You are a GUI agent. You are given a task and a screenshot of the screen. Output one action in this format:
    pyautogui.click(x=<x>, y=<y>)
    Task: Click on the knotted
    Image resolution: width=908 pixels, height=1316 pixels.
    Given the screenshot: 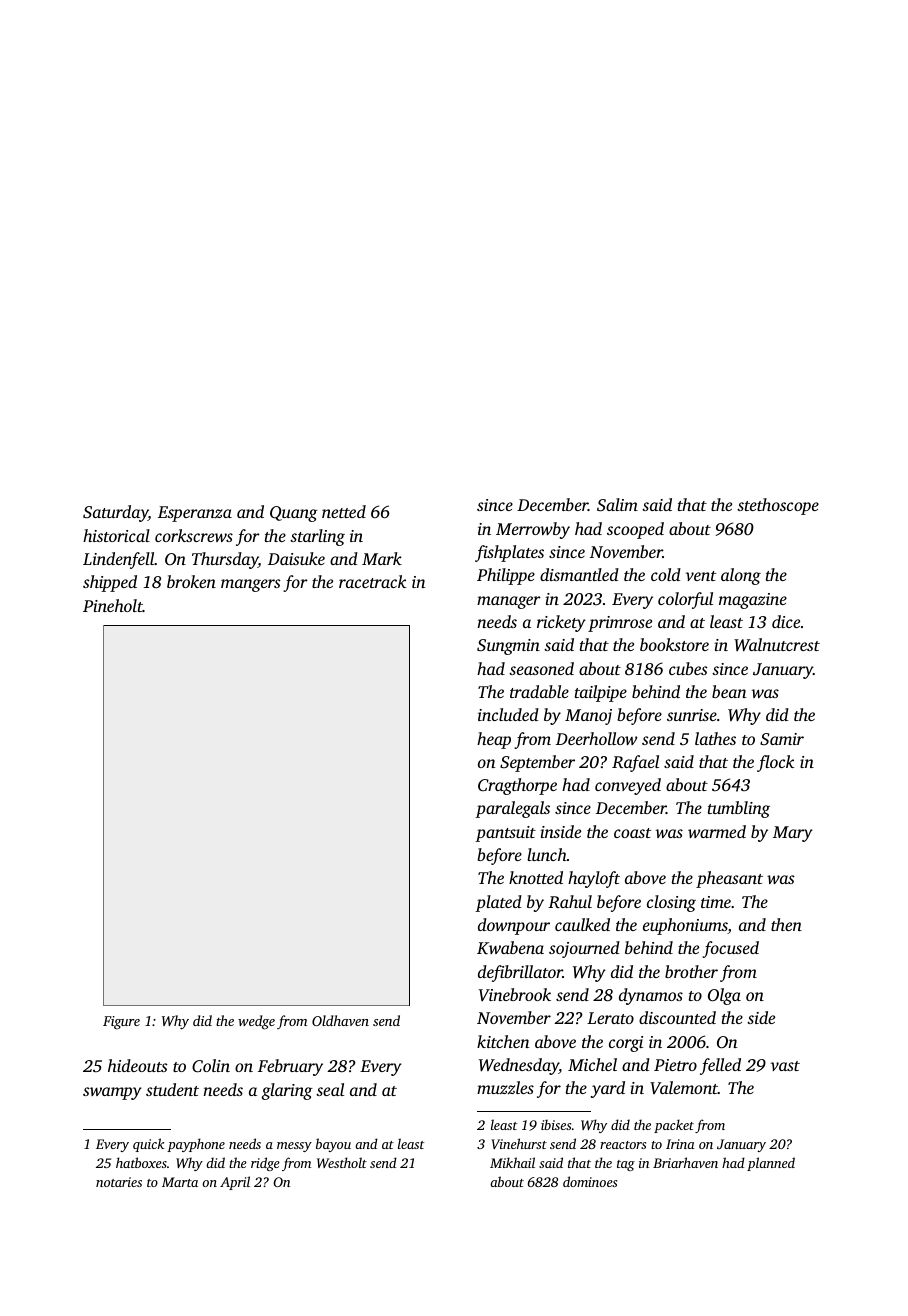 What is the action you would take?
    pyautogui.click(x=536, y=877)
